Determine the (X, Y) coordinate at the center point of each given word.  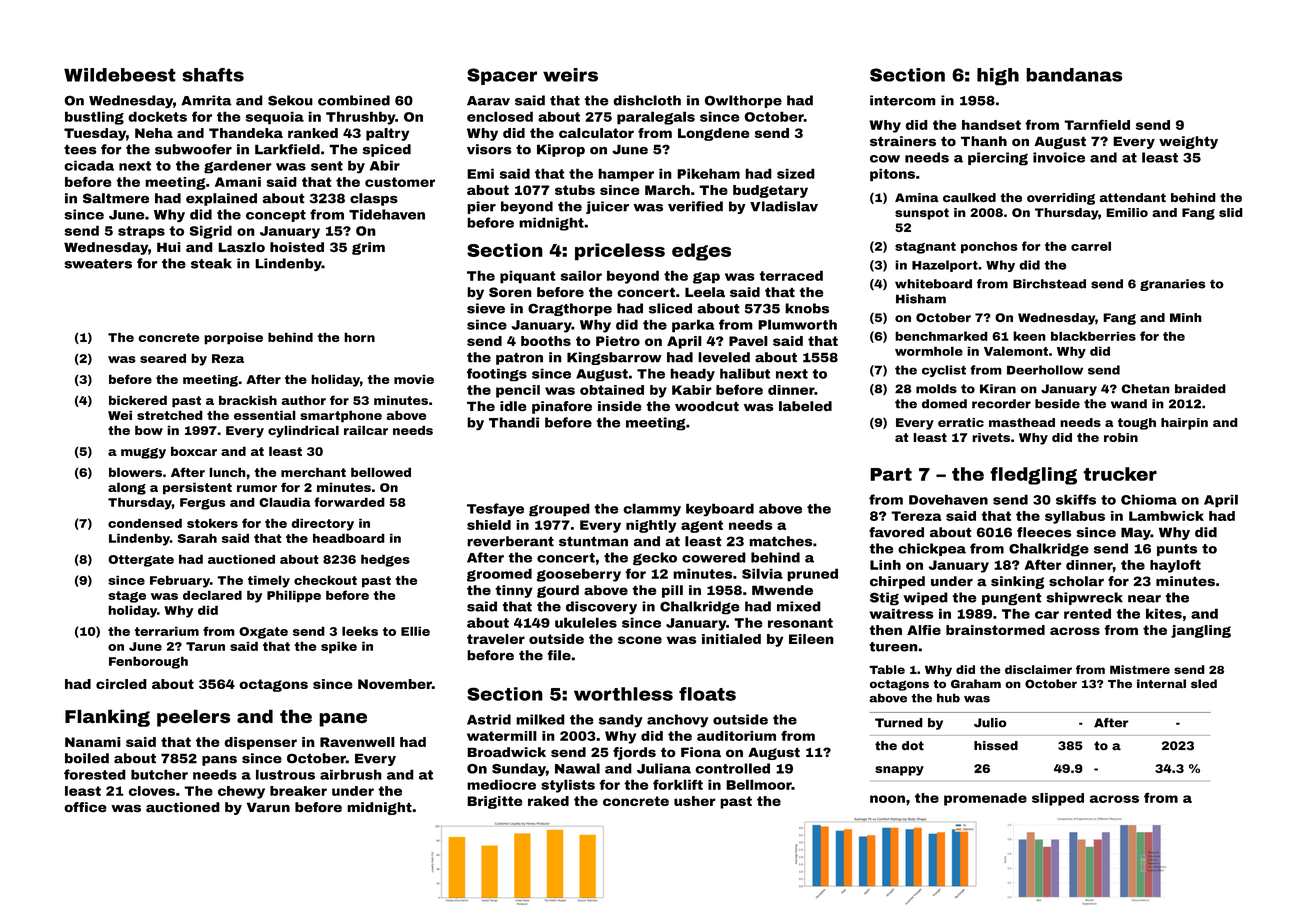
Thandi (514, 422)
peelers (193, 718)
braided (1200, 389)
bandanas (1074, 75)
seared (163, 358)
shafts (213, 75)
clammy (652, 510)
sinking (1018, 582)
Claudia (284, 502)
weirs (570, 75)
